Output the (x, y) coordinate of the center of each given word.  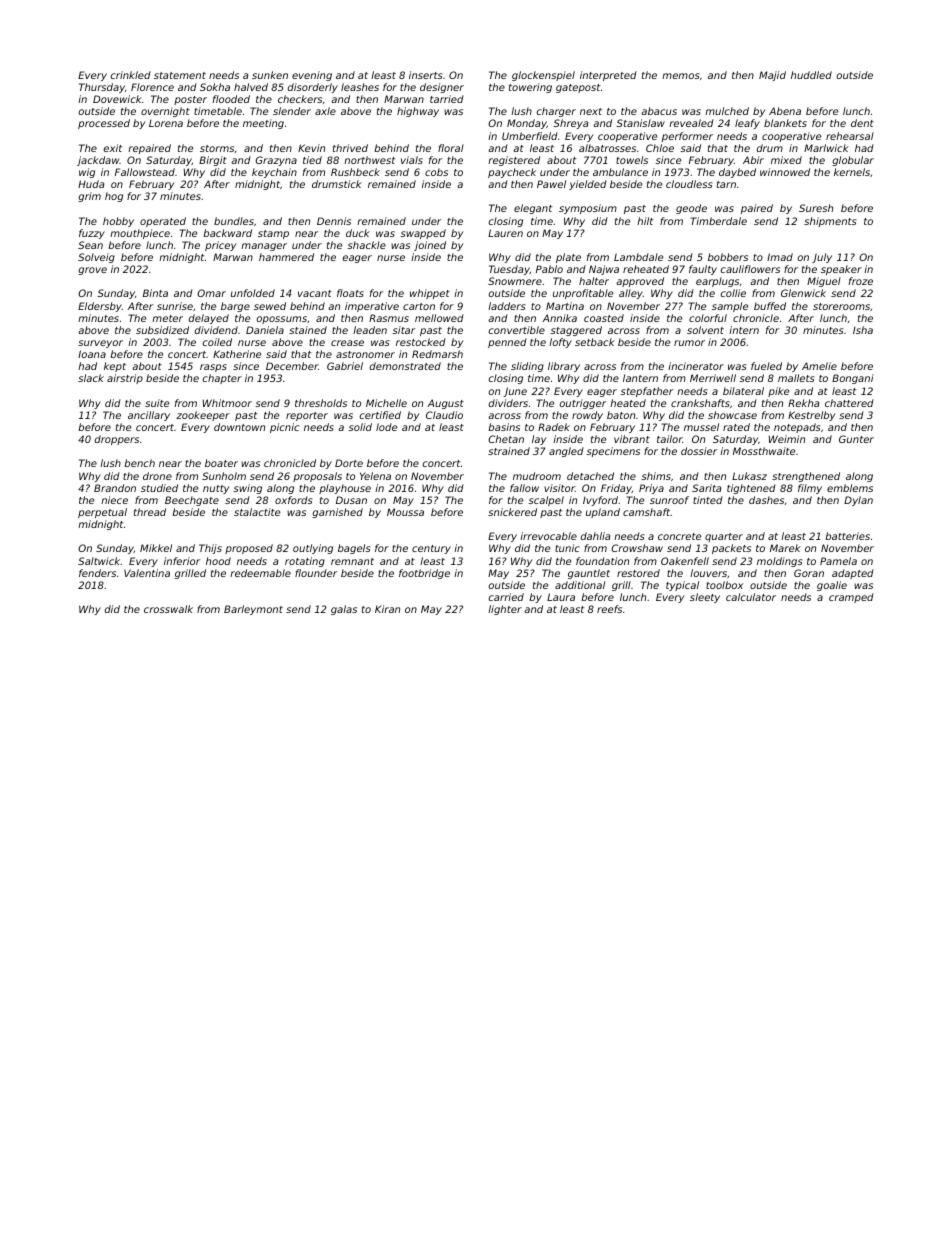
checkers (300, 99)
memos (680, 76)
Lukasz (749, 476)
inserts (425, 75)
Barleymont (253, 610)
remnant (352, 561)
